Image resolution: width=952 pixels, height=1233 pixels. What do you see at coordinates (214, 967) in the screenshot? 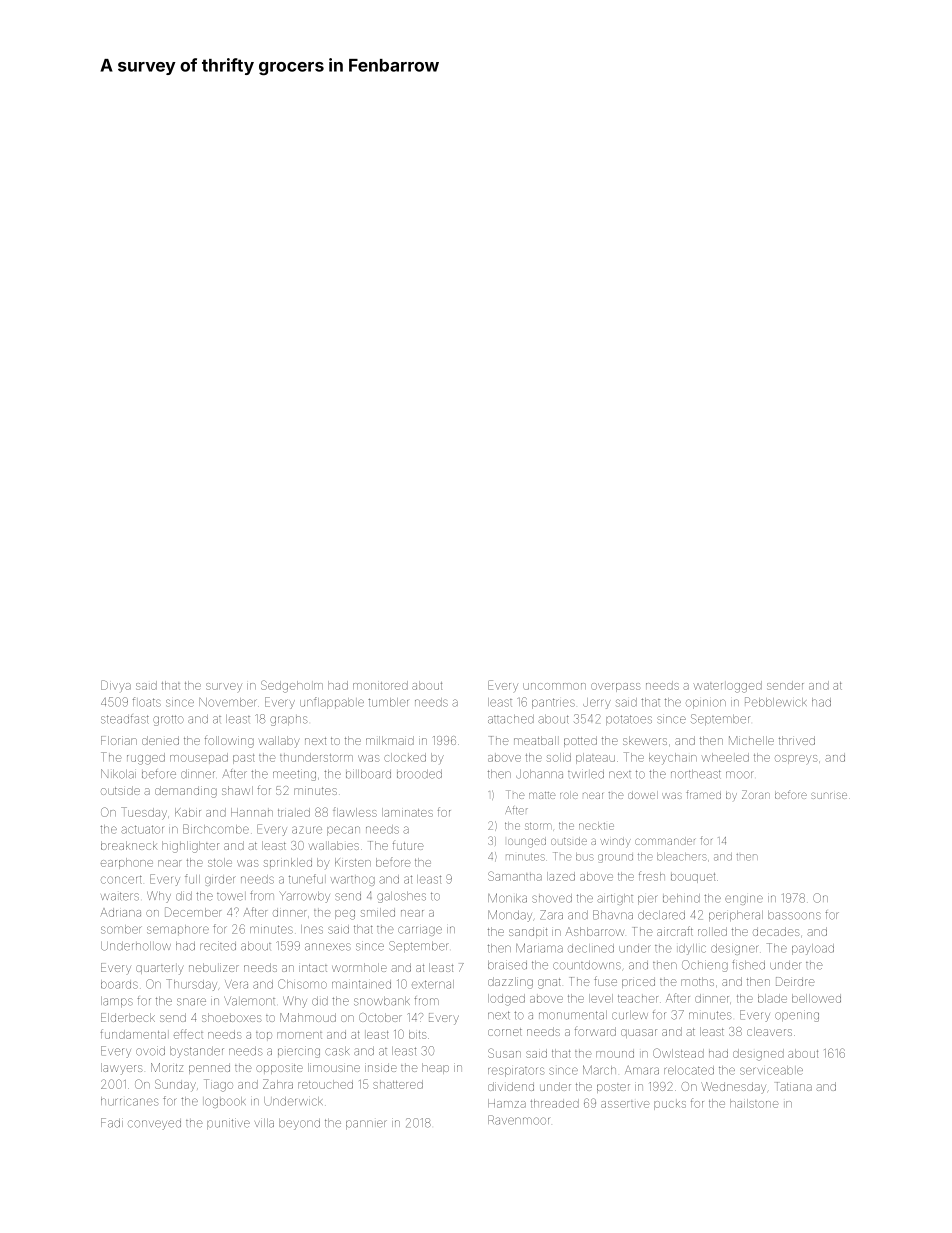
I see `nebulizer` at bounding box center [214, 967].
